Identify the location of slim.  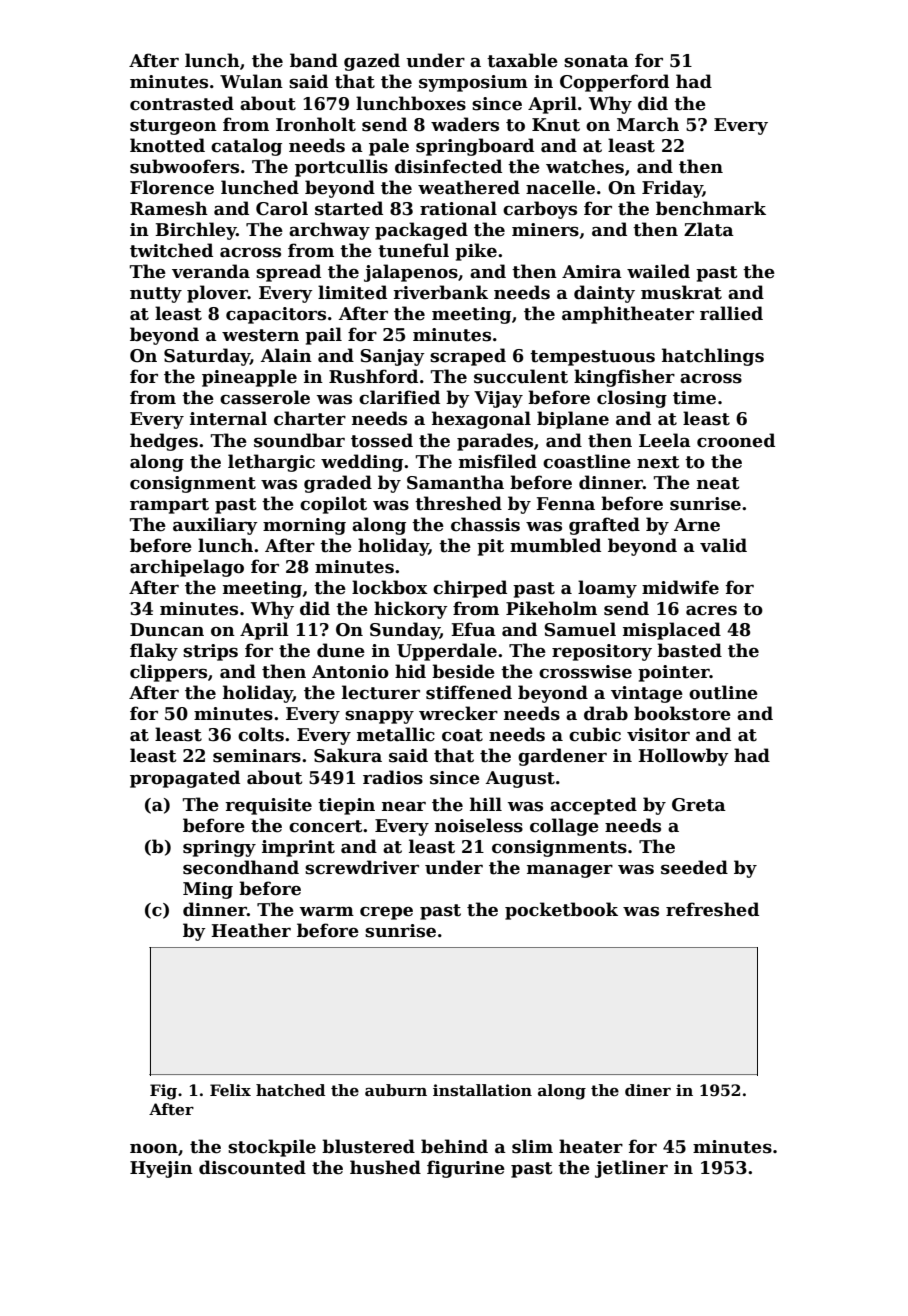
(532, 1146).
